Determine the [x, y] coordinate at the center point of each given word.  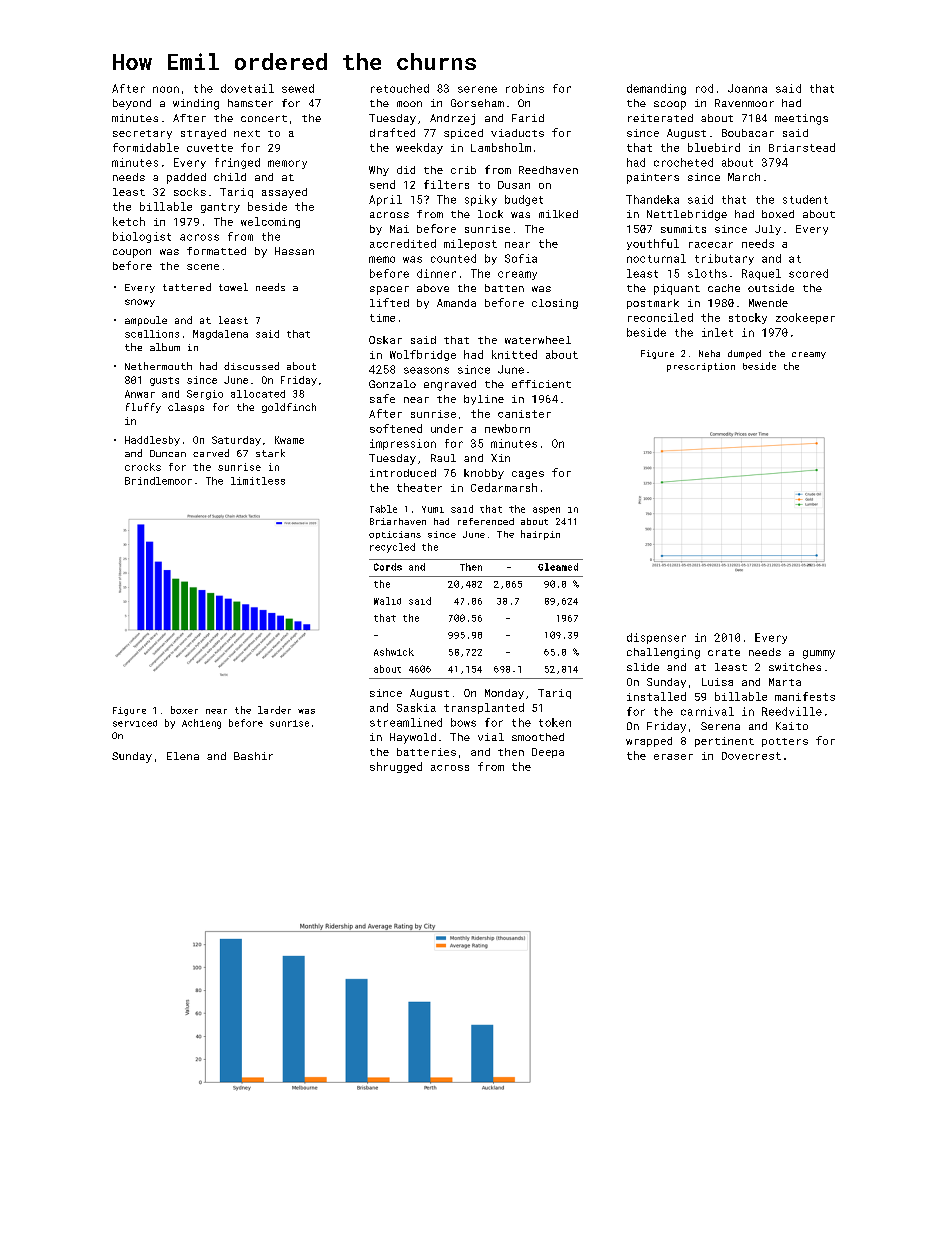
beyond [132, 104]
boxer [184, 710]
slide [643, 667]
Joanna [747, 88]
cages [528, 475]
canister [524, 414]
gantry [220, 208]
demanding [656, 89]
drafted [392, 132]
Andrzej [452, 119]
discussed [251, 366]
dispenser [656, 638]
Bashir [253, 756]
